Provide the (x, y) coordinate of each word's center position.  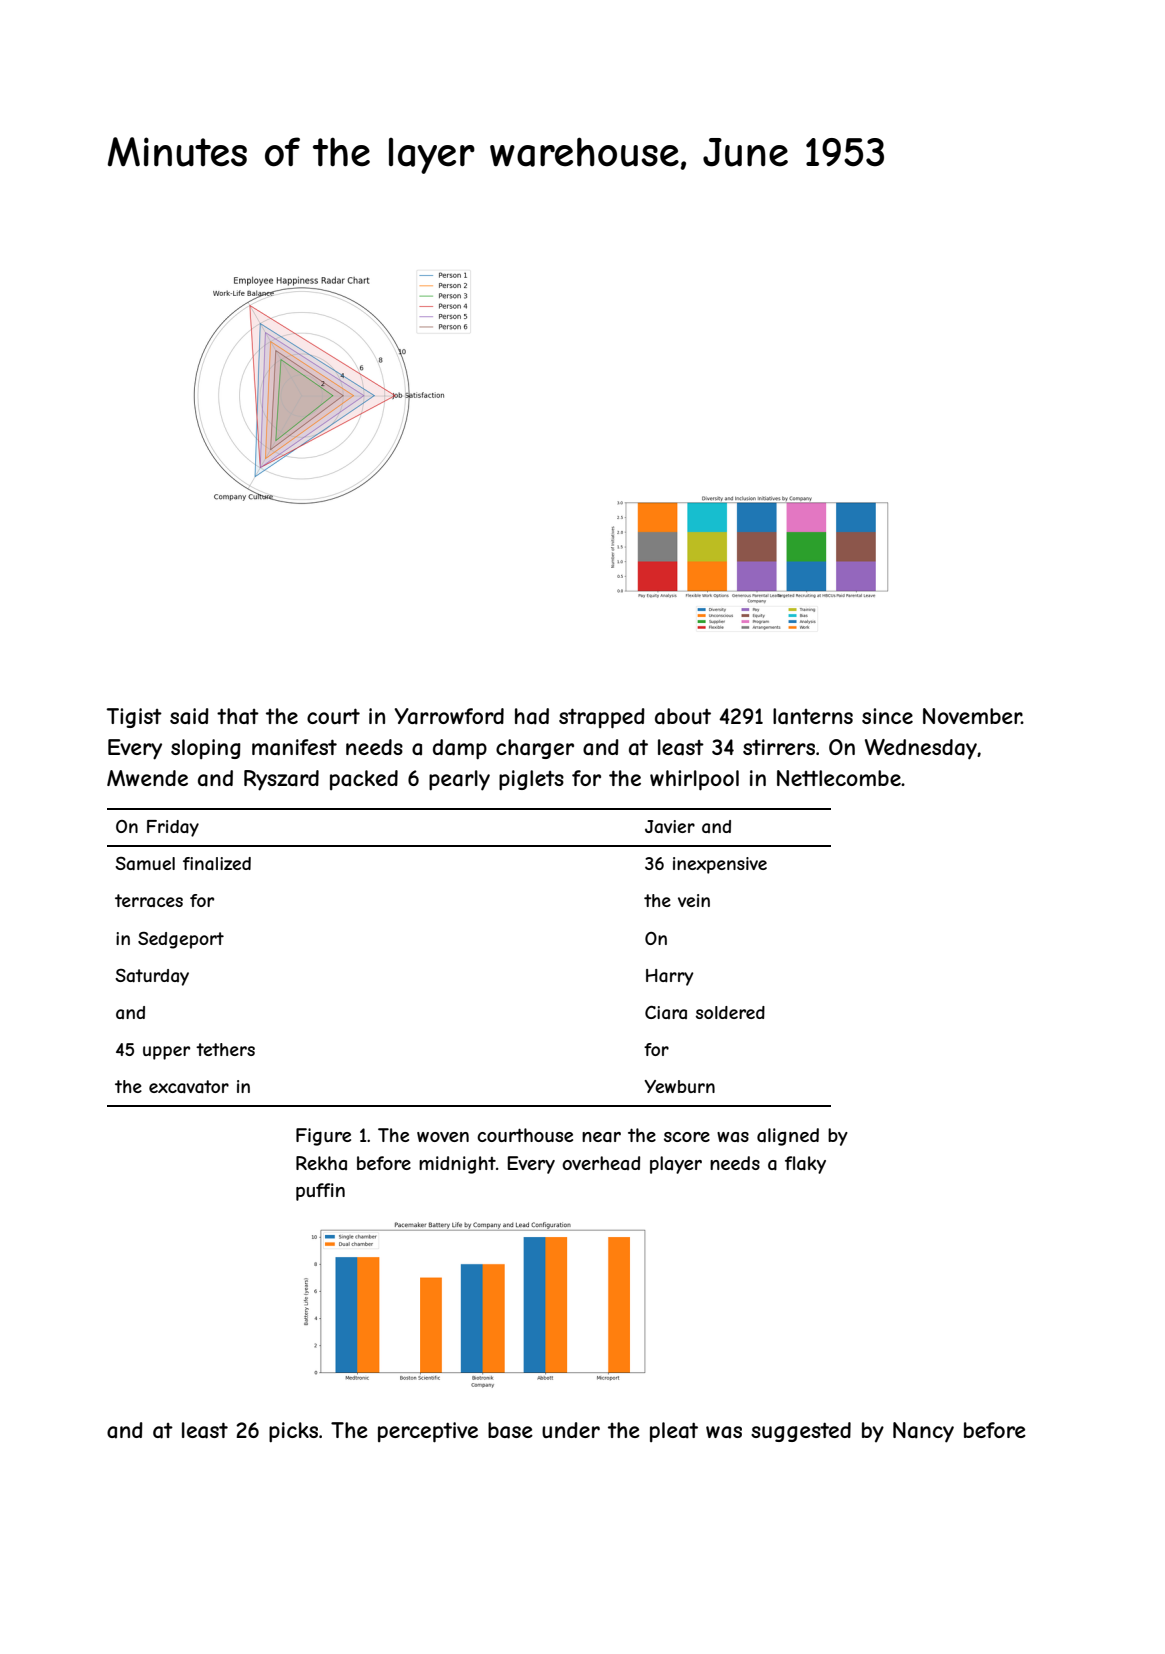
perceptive (428, 1432)
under (571, 1430)
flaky (805, 1165)
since (887, 716)
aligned (788, 1137)
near (601, 1137)
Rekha (321, 1163)
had (532, 716)
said (189, 716)
